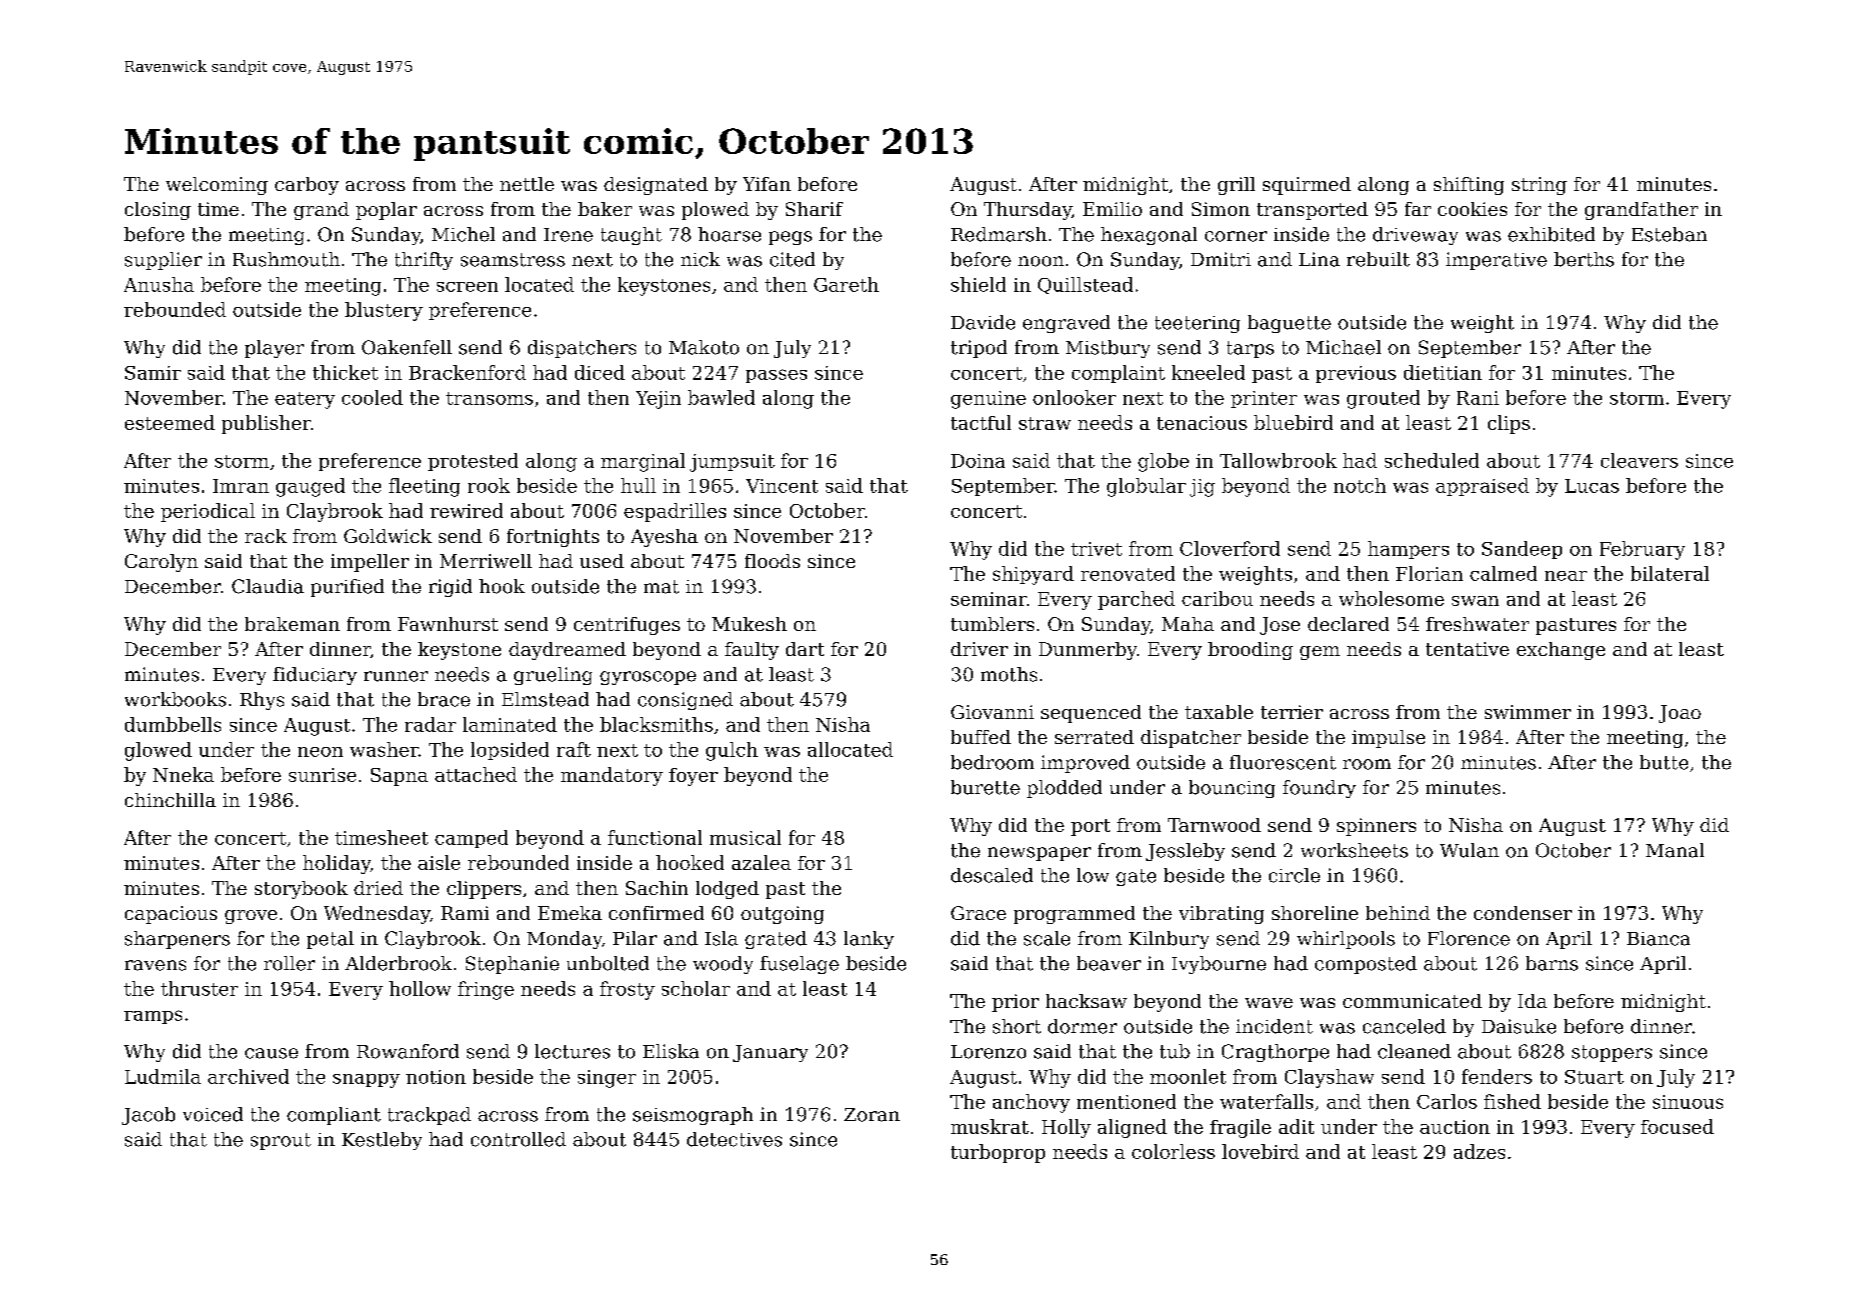 This document has height=1314, width=1859. I want to click on grill, so click(1236, 186).
